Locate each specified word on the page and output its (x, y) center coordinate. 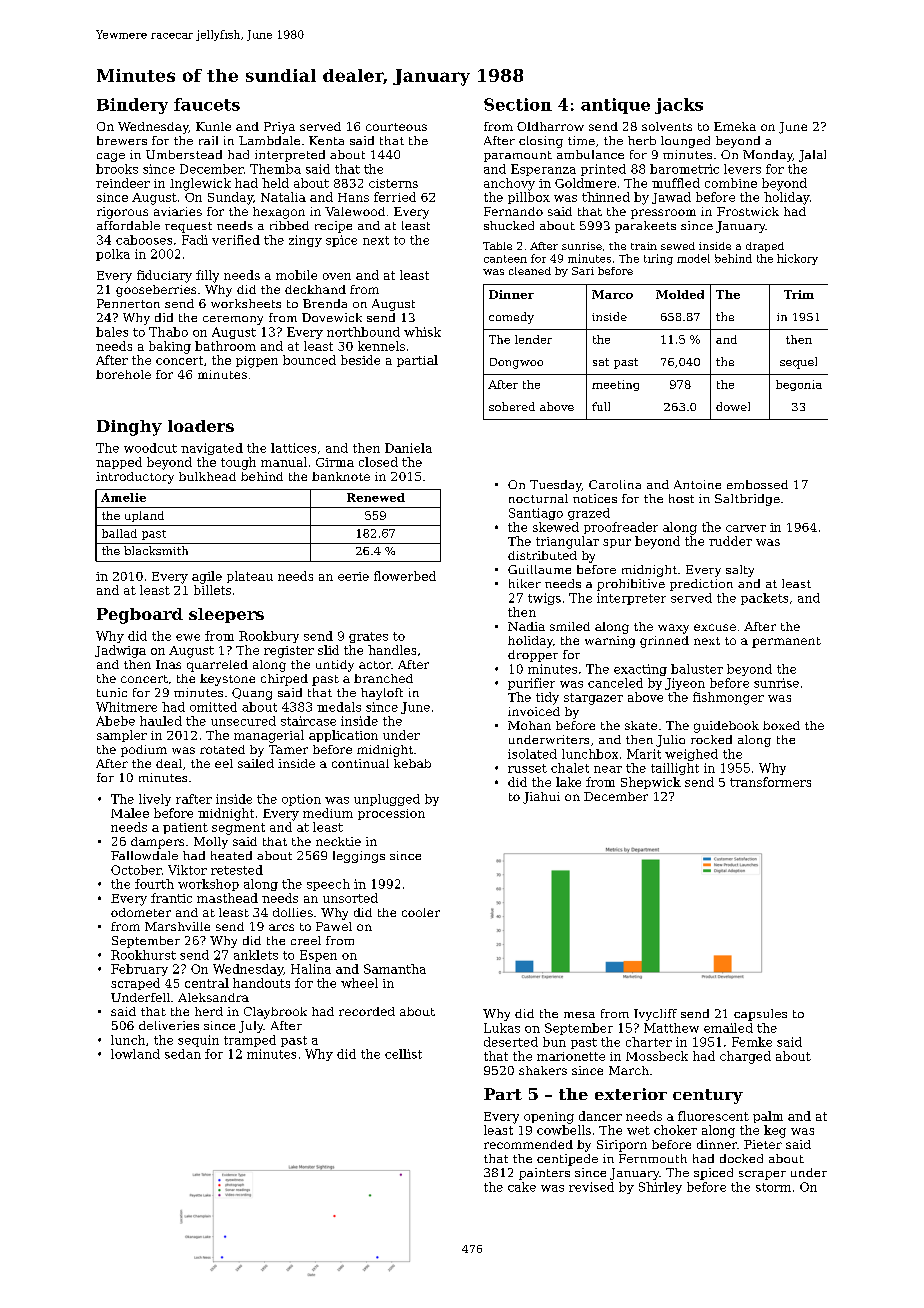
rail (208, 140)
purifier (531, 684)
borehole (123, 374)
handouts (261, 983)
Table (497, 246)
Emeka (735, 126)
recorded (367, 1011)
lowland (135, 1054)
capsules (760, 1015)
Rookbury (269, 637)
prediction (701, 585)
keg (775, 1131)
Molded (680, 294)
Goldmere (585, 183)
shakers (543, 1070)
